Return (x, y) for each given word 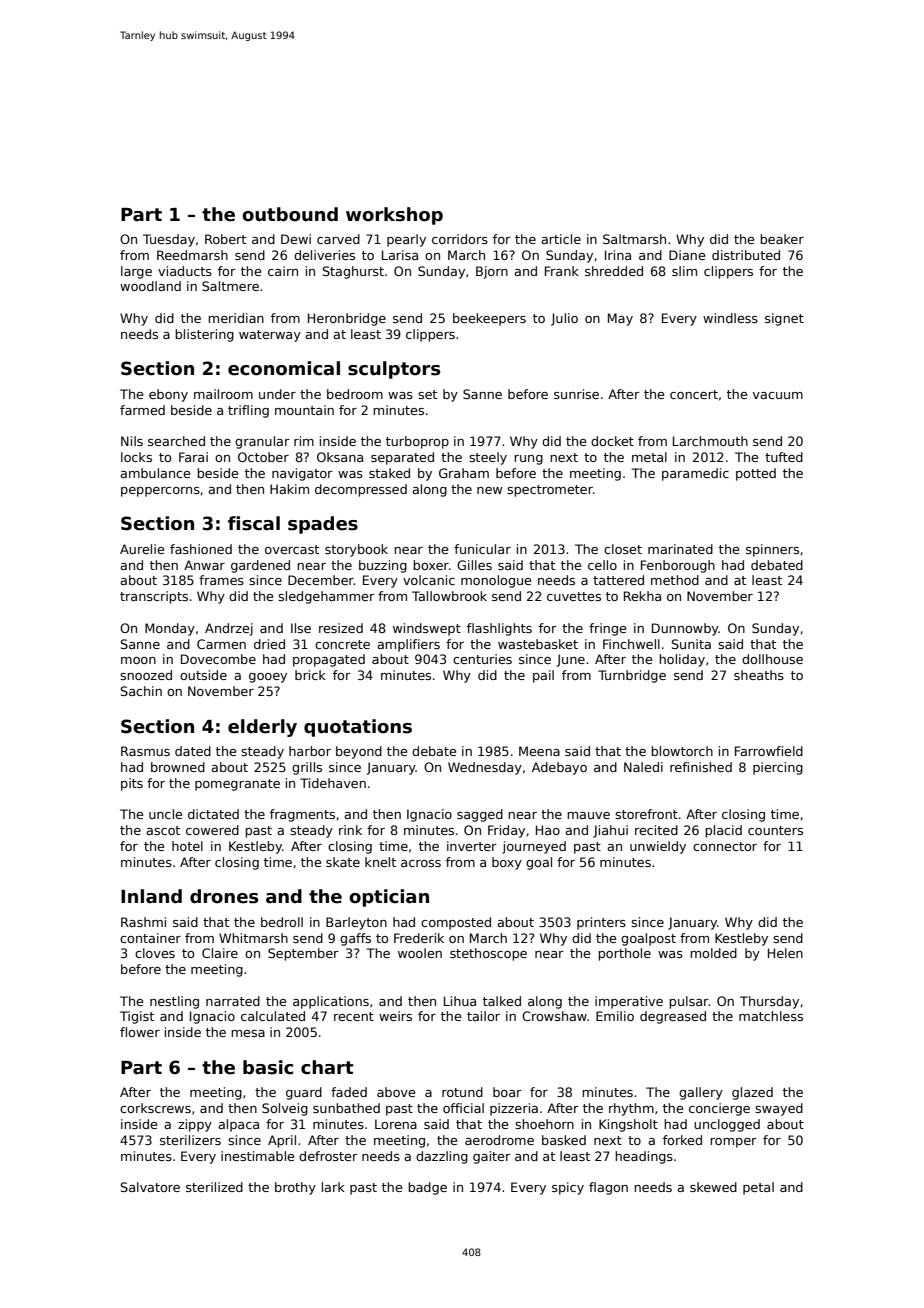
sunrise (576, 394)
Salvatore (150, 1187)
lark (333, 1187)
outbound (290, 214)
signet (784, 319)
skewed (713, 1187)
